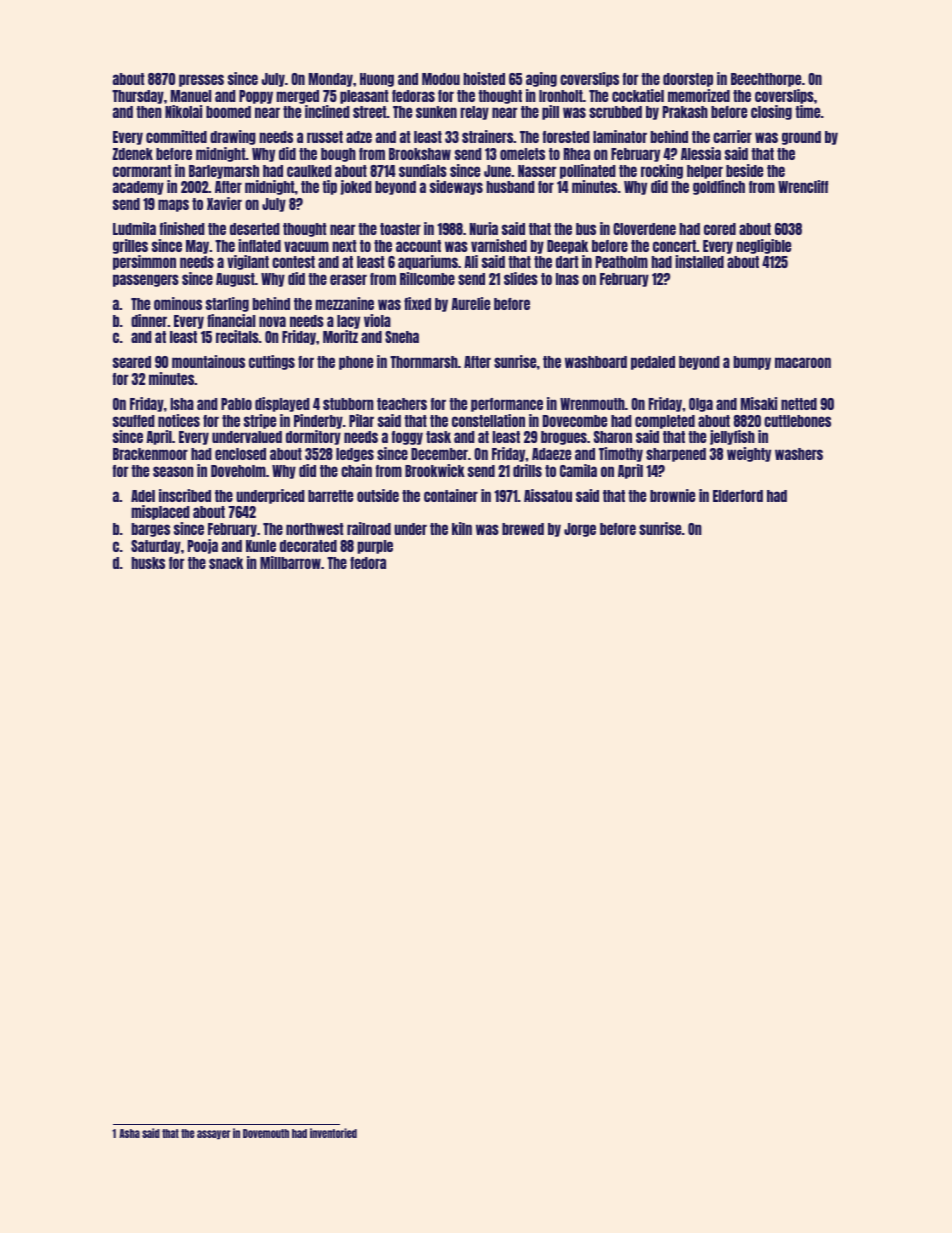 This image has width=952, height=1233. I want to click on carrier, so click(732, 136).
